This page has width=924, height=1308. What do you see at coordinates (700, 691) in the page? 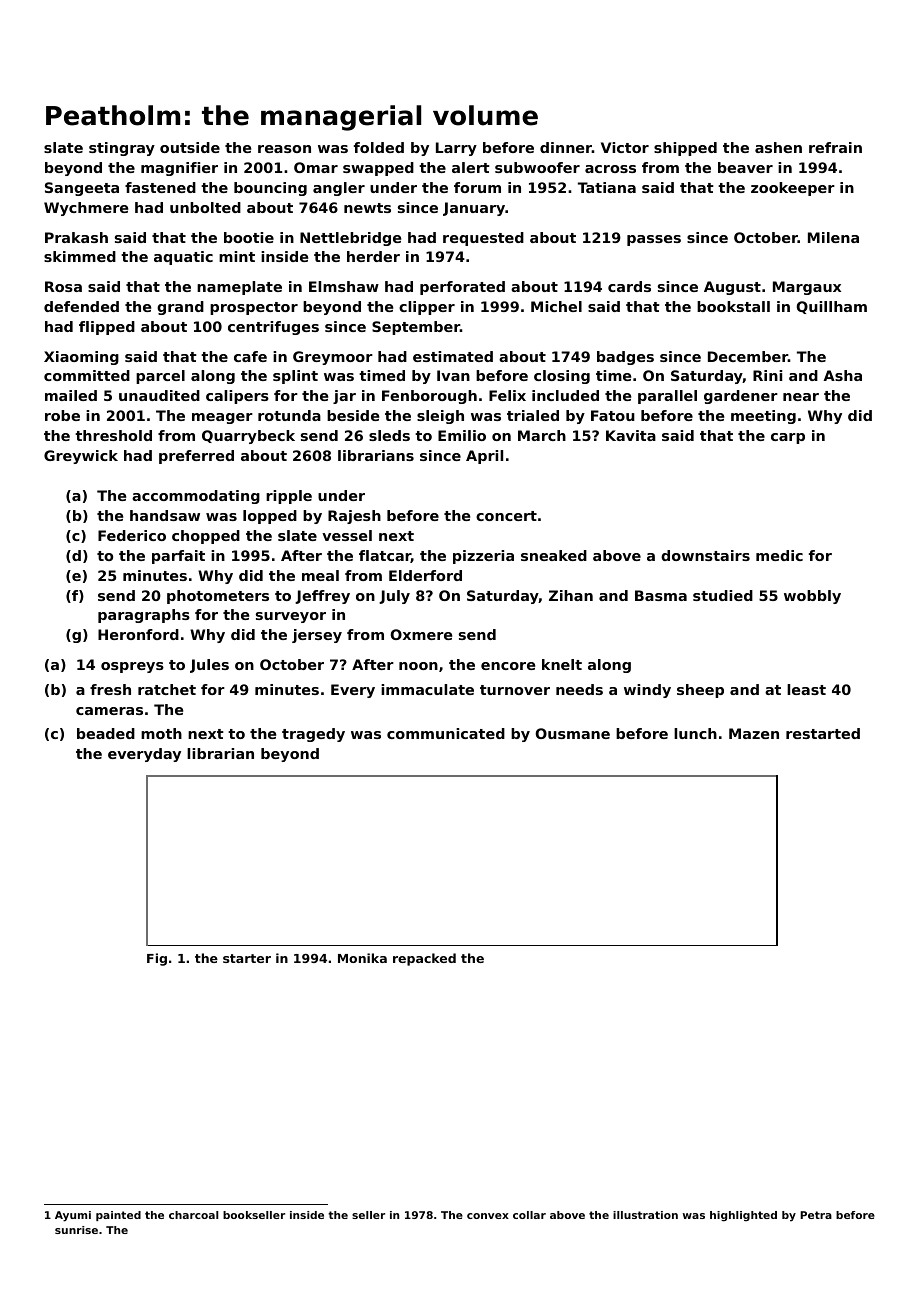
I see `sheep` at bounding box center [700, 691].
